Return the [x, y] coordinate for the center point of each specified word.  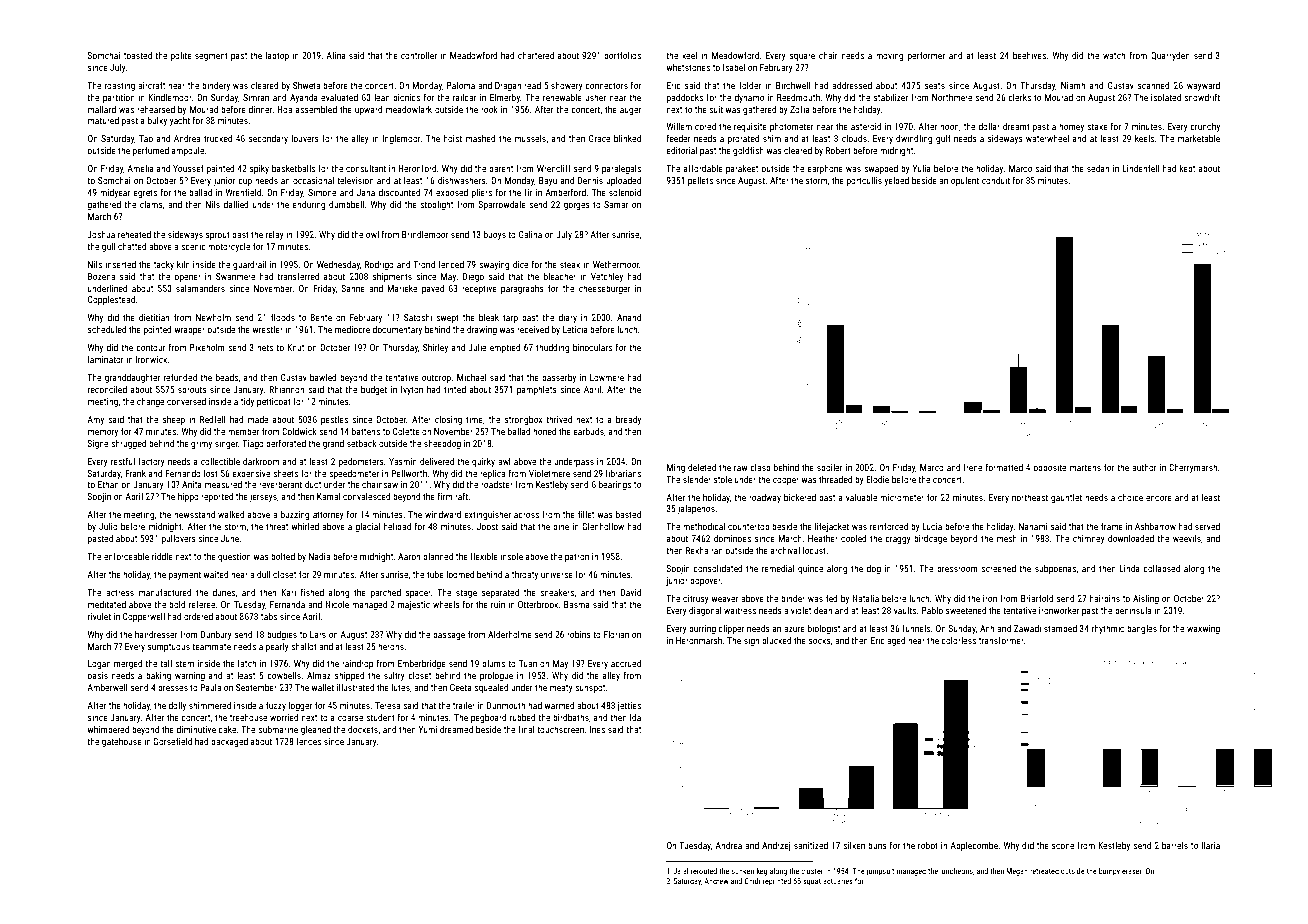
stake [1097, 126]
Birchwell [793, 85]
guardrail [250, 265]
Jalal [681, 871]
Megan [1017, 872]
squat [812, 882]
